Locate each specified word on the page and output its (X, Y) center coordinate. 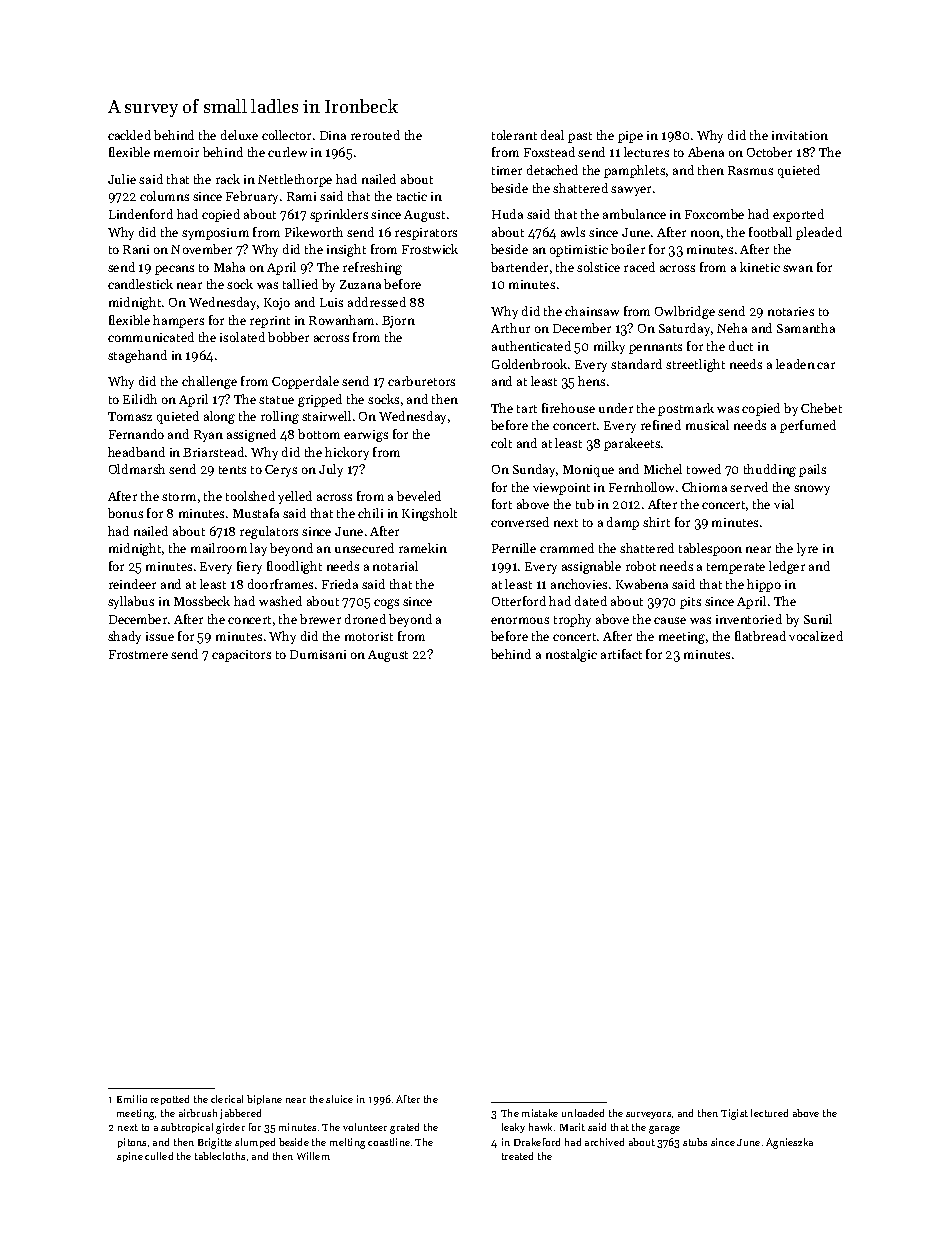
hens (591, 381)
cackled (129, 135)
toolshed (250, 496)
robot (641, 566)
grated (404, 1128)
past (580, 137)
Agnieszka (789, 1143)
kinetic (760, 267)
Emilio (132, 1099)
